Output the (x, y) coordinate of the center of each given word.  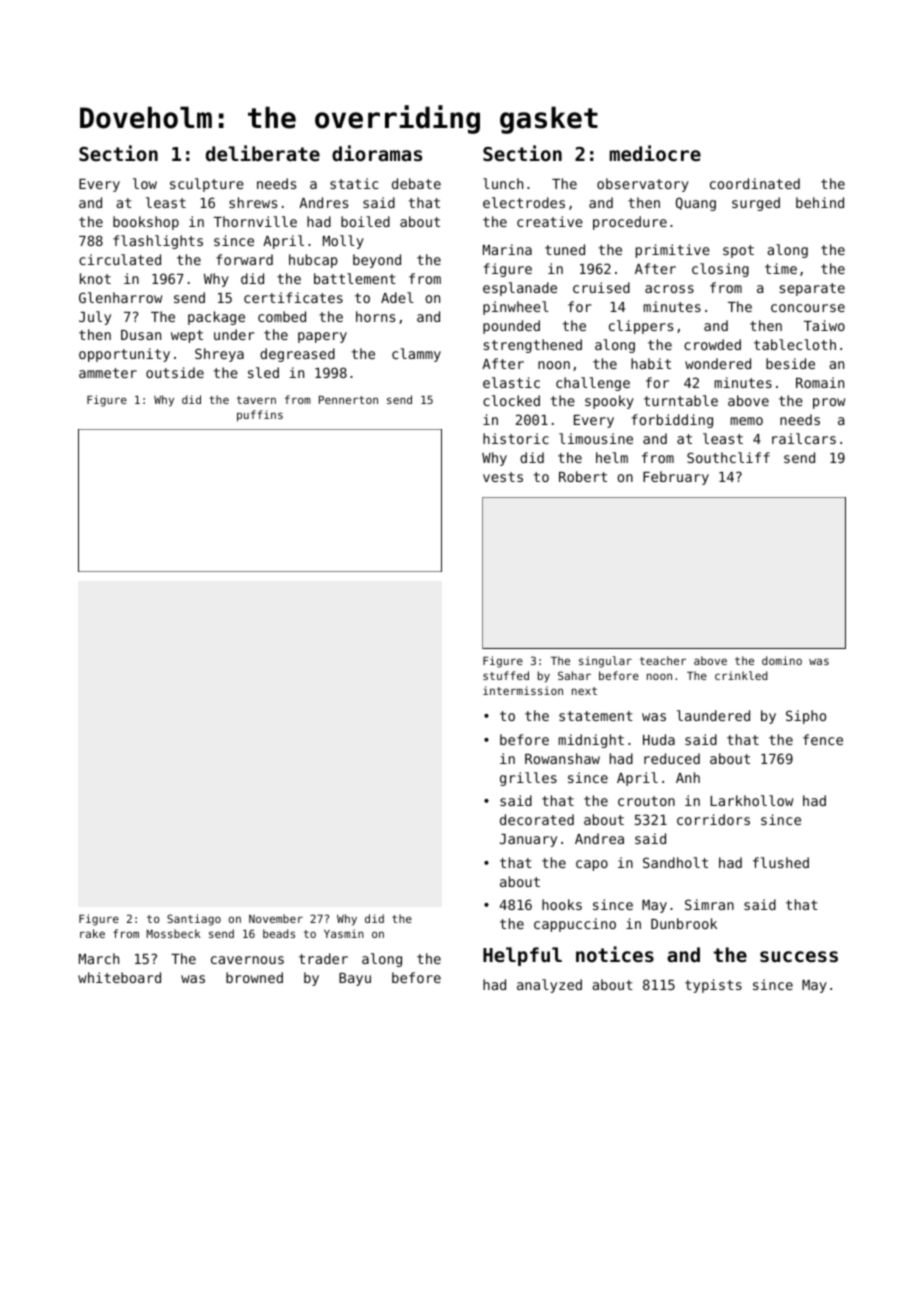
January (528, 840)
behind (820, 202)
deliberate (263, 153)
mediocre (655, 153)
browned (254, 977)
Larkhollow (751, 800)
